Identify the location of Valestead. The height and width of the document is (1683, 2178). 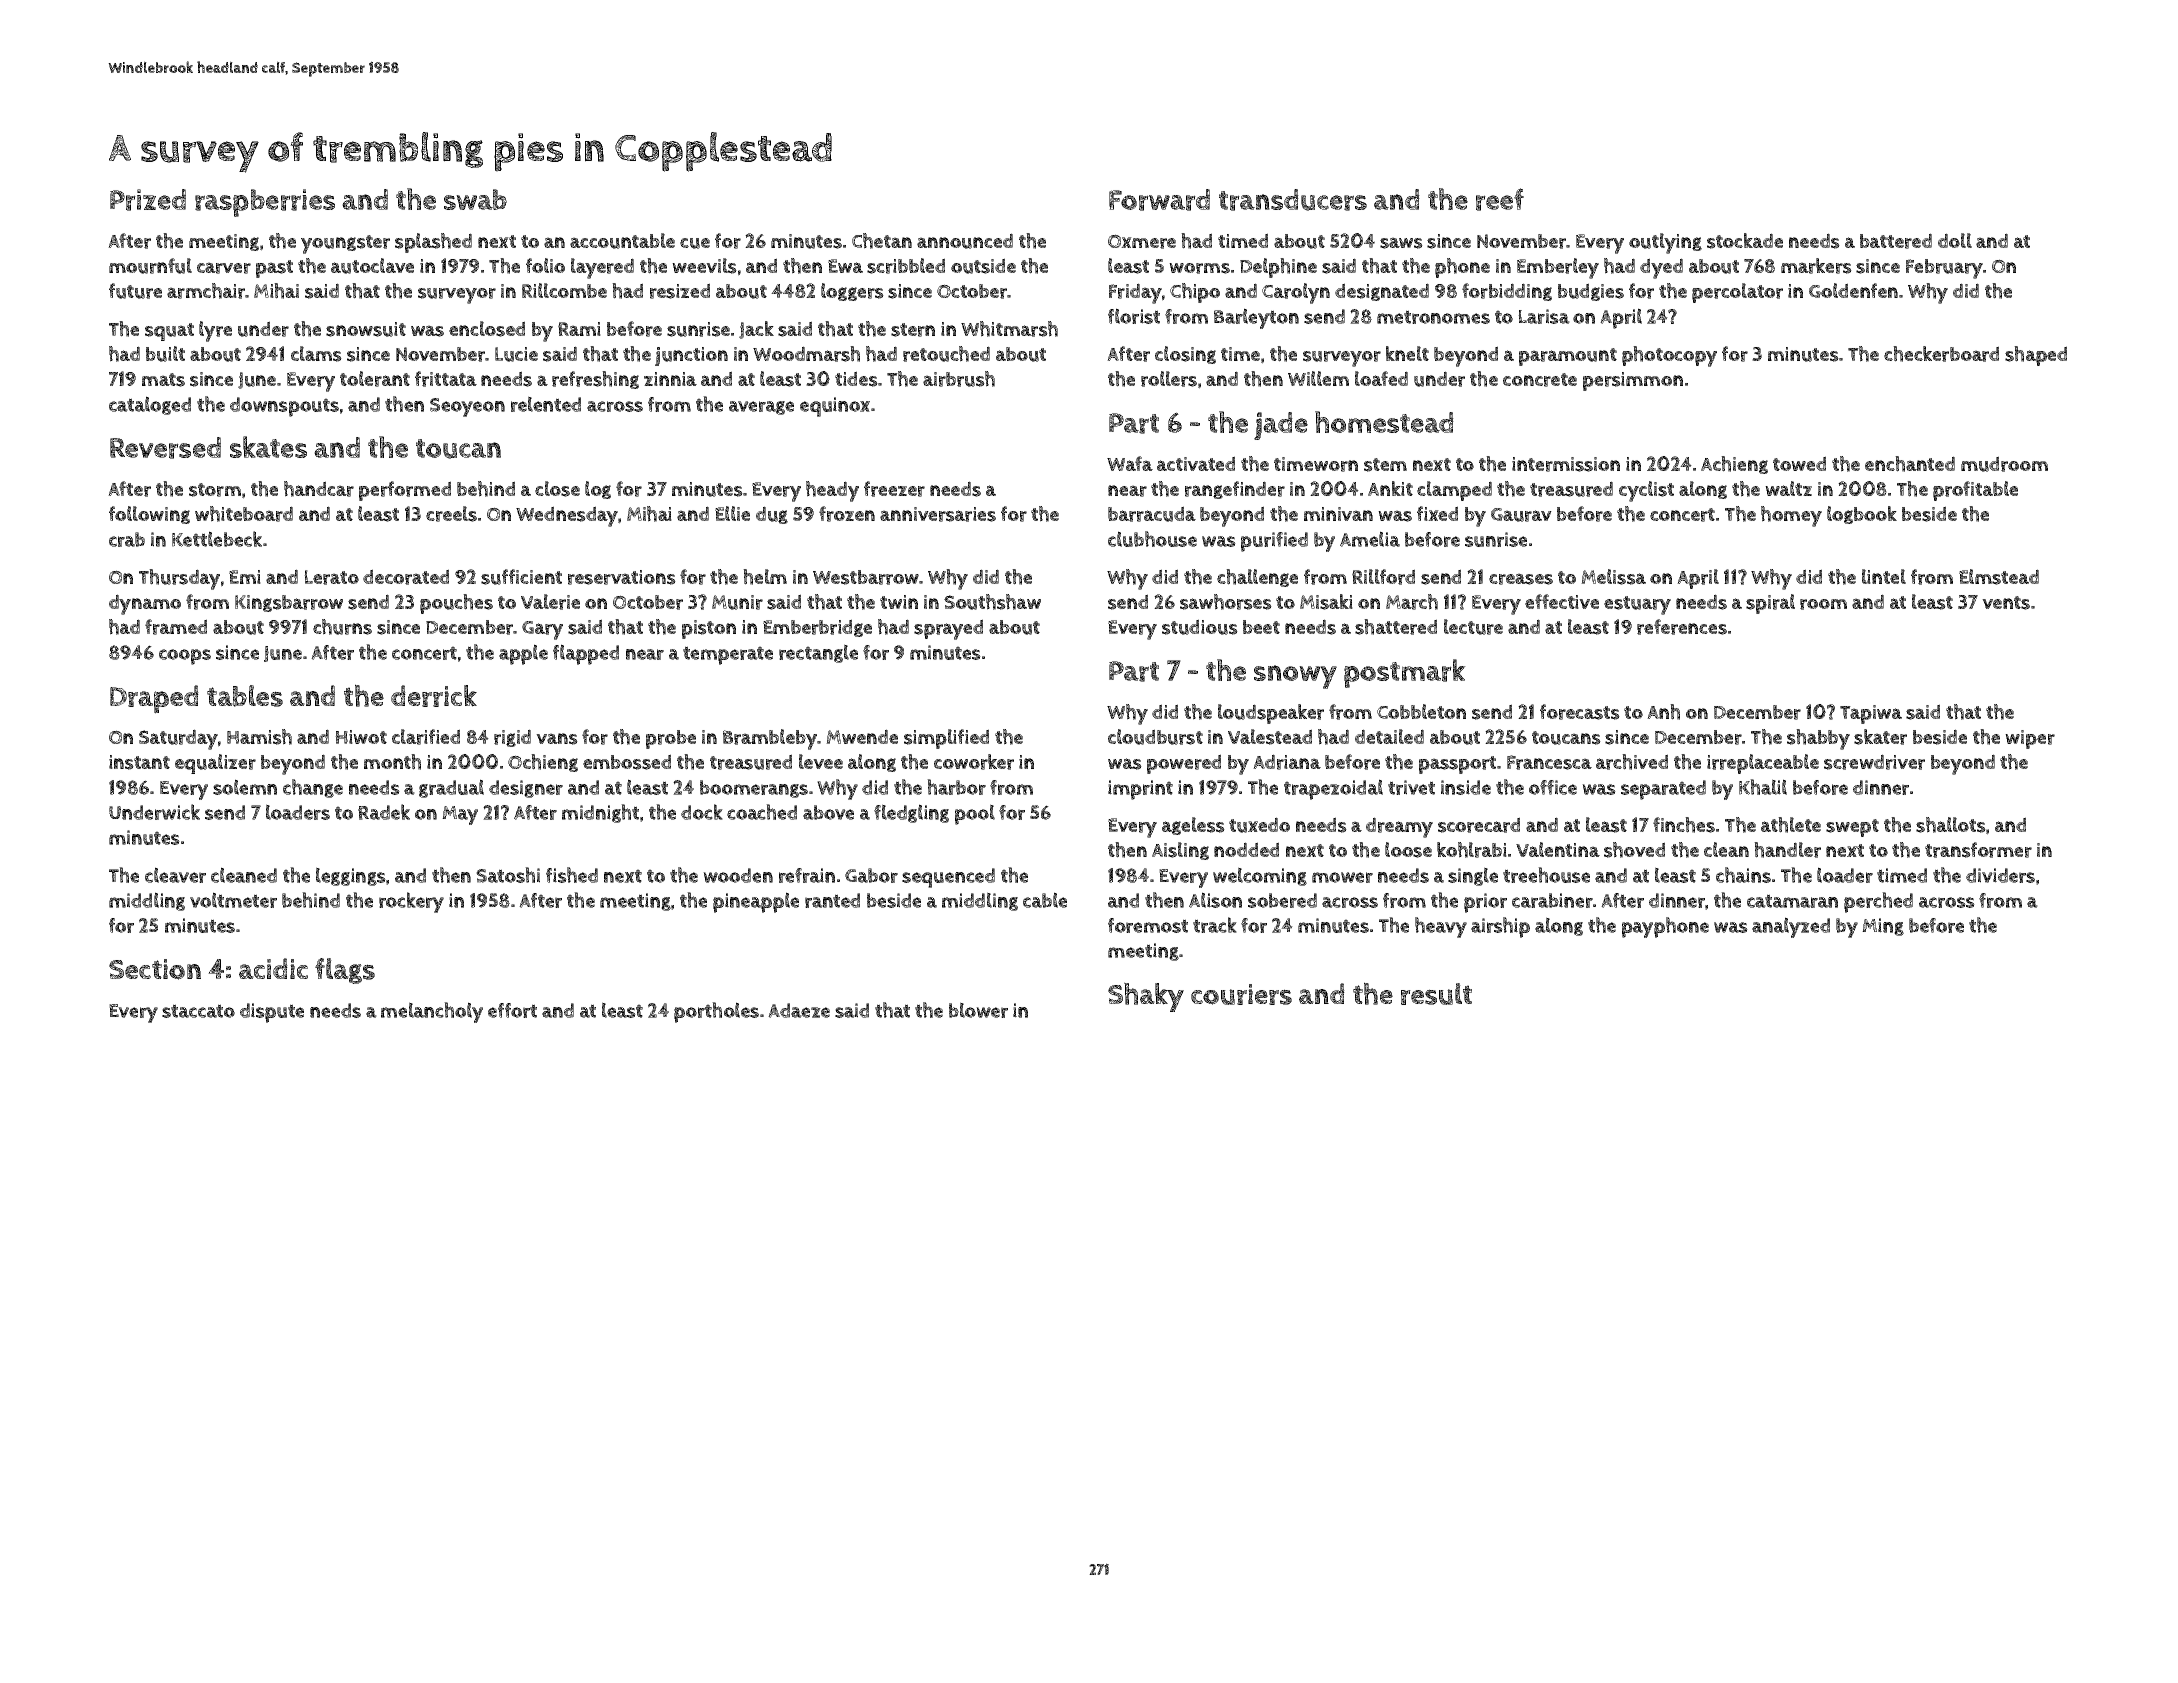
(1270, 737).
